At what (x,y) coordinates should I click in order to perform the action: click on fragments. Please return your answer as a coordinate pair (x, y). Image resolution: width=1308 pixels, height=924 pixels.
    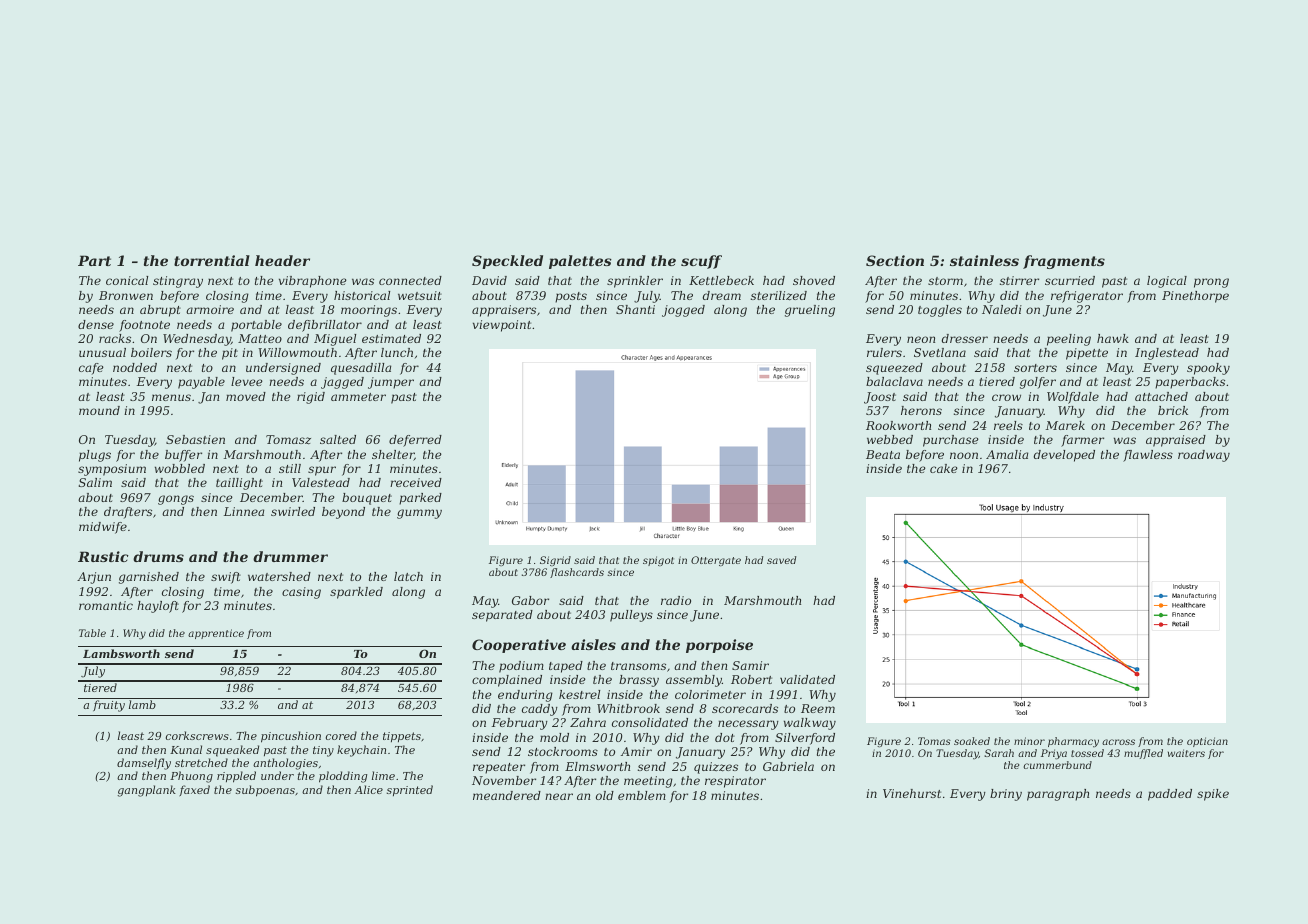
    Looking at the image, I should click on (1064, 262).
